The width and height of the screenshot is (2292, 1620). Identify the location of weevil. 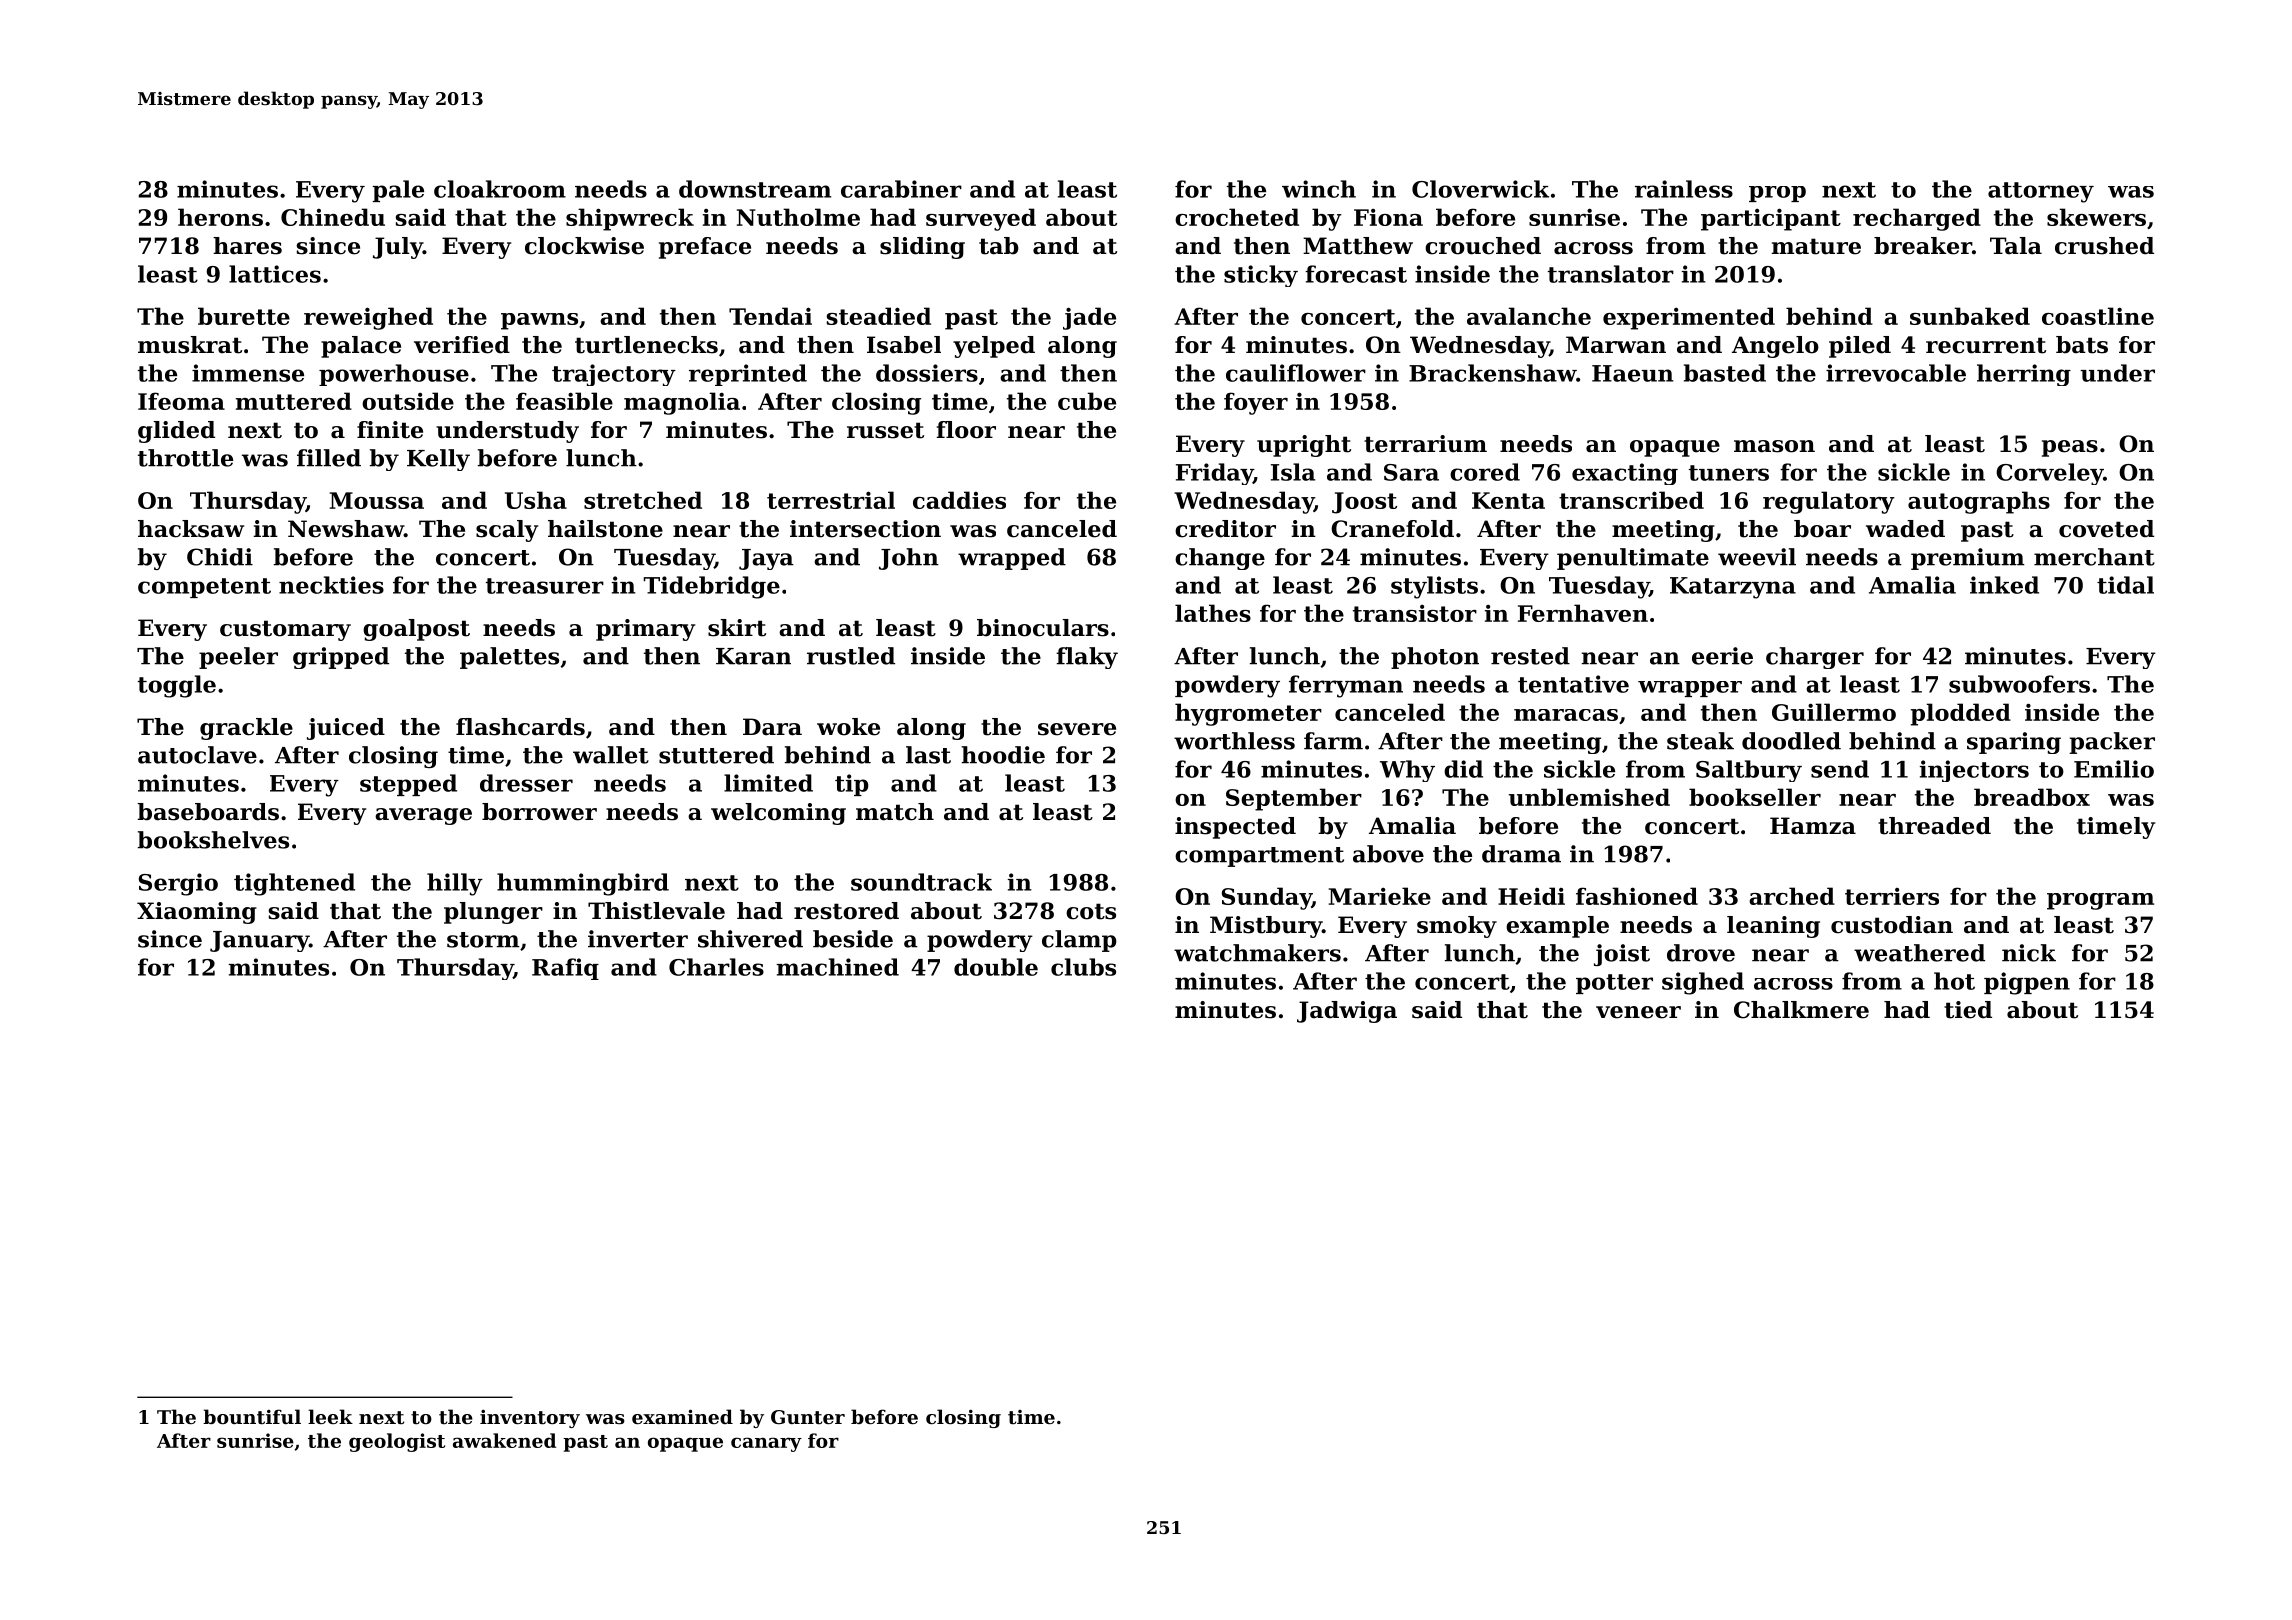
(1757, 557).
